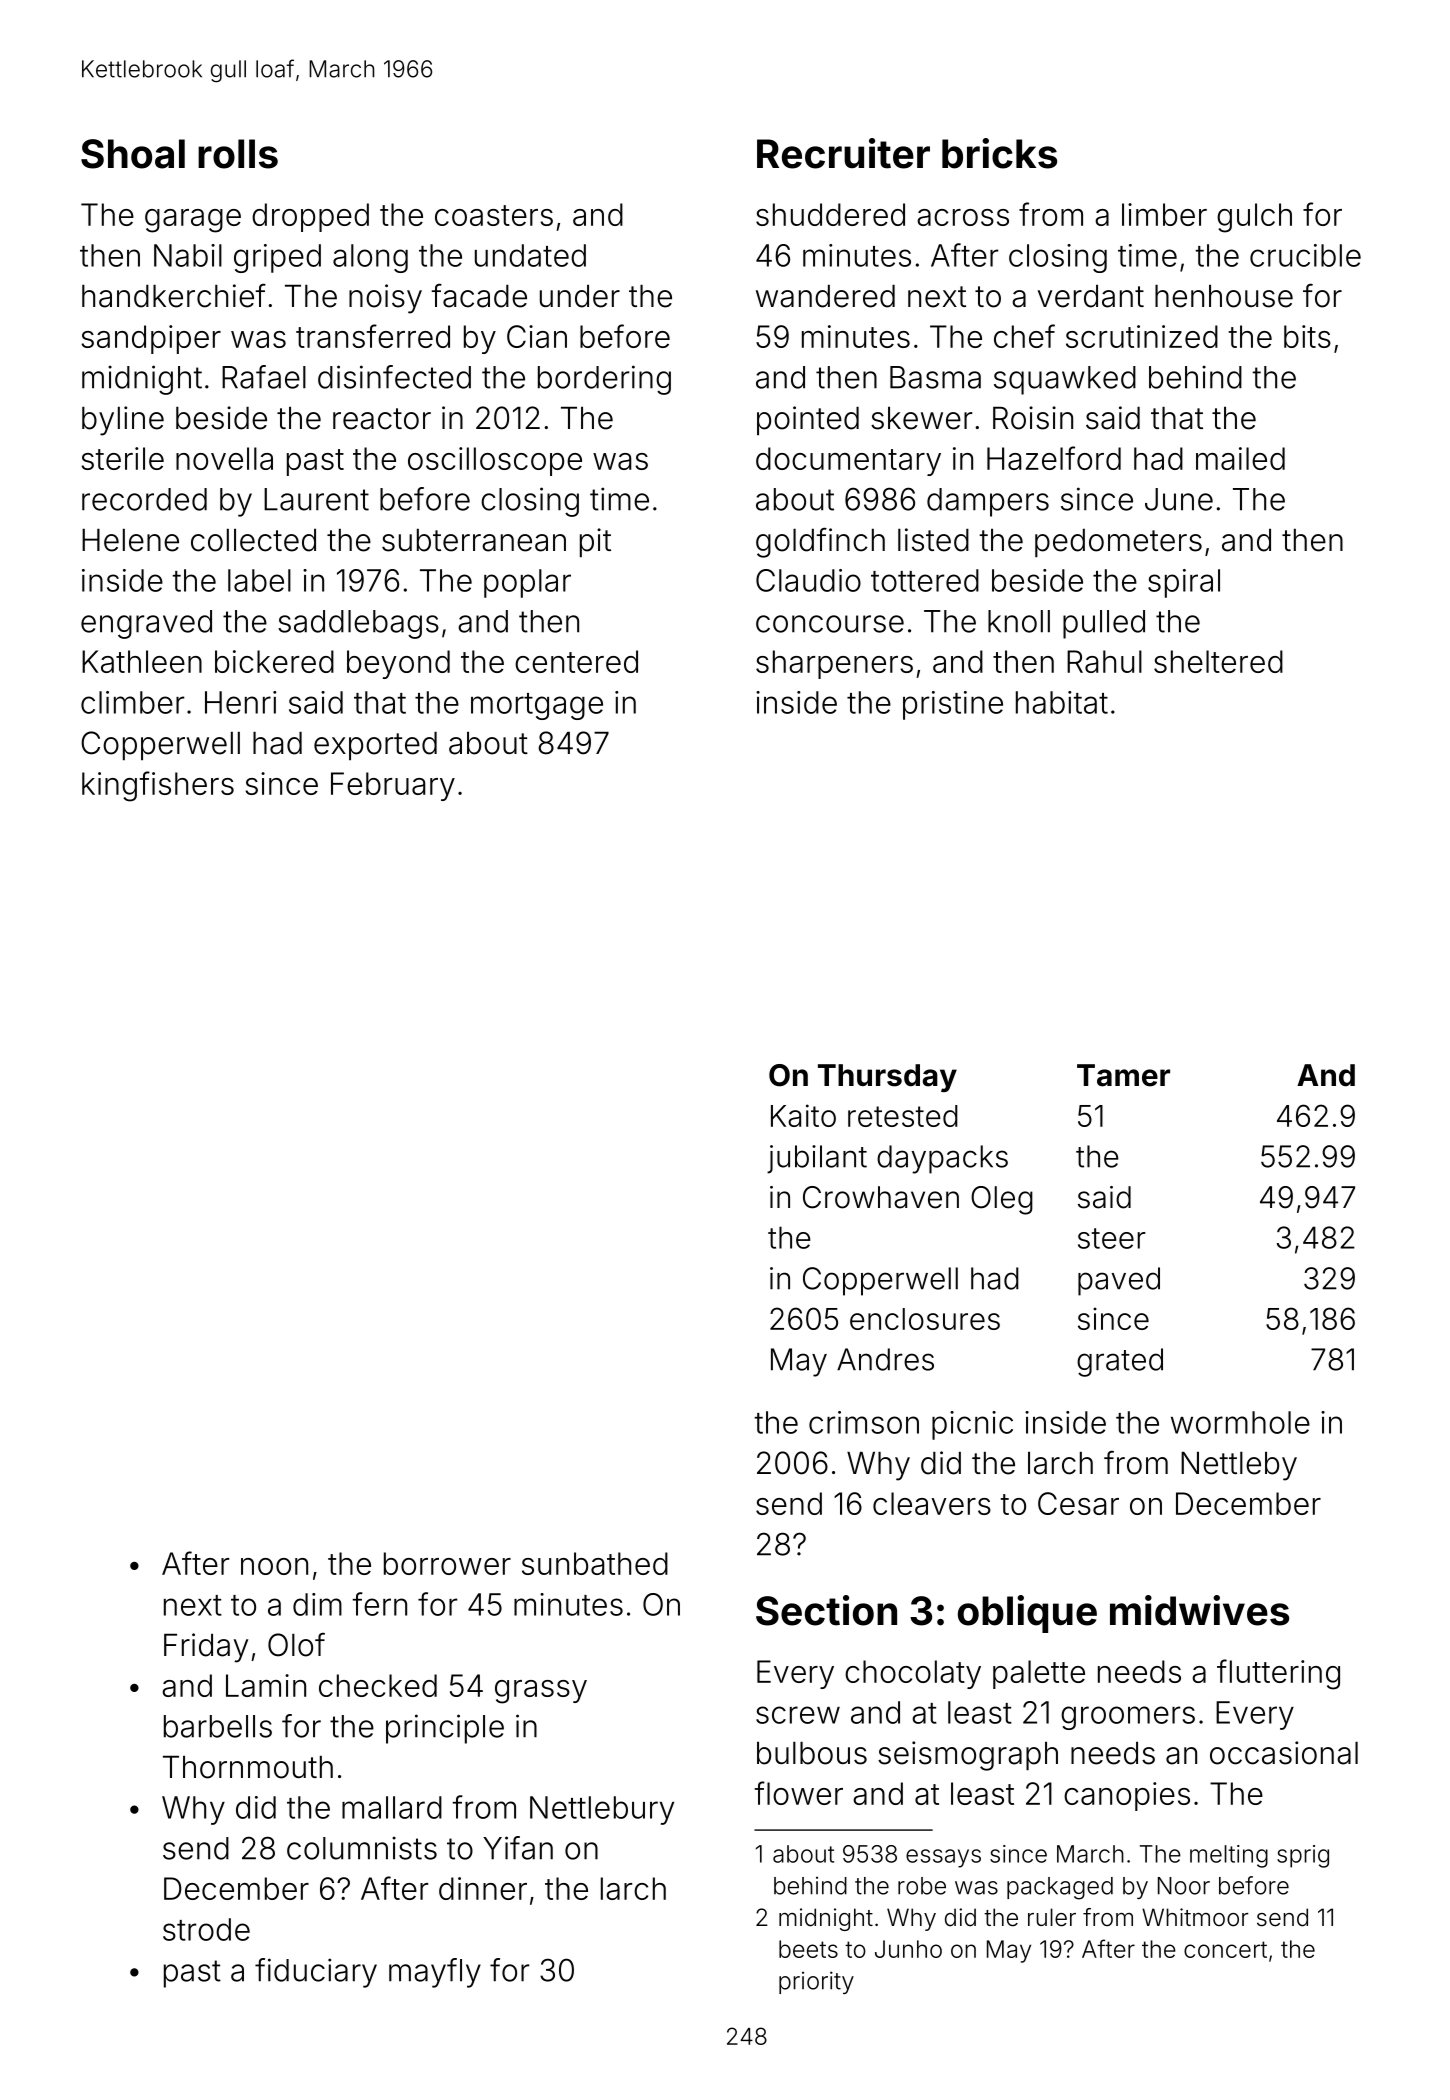  What do you see at coordinates (1127, 1796) in the document?
I see `canopies` at bounding box center [1127, 1796].
